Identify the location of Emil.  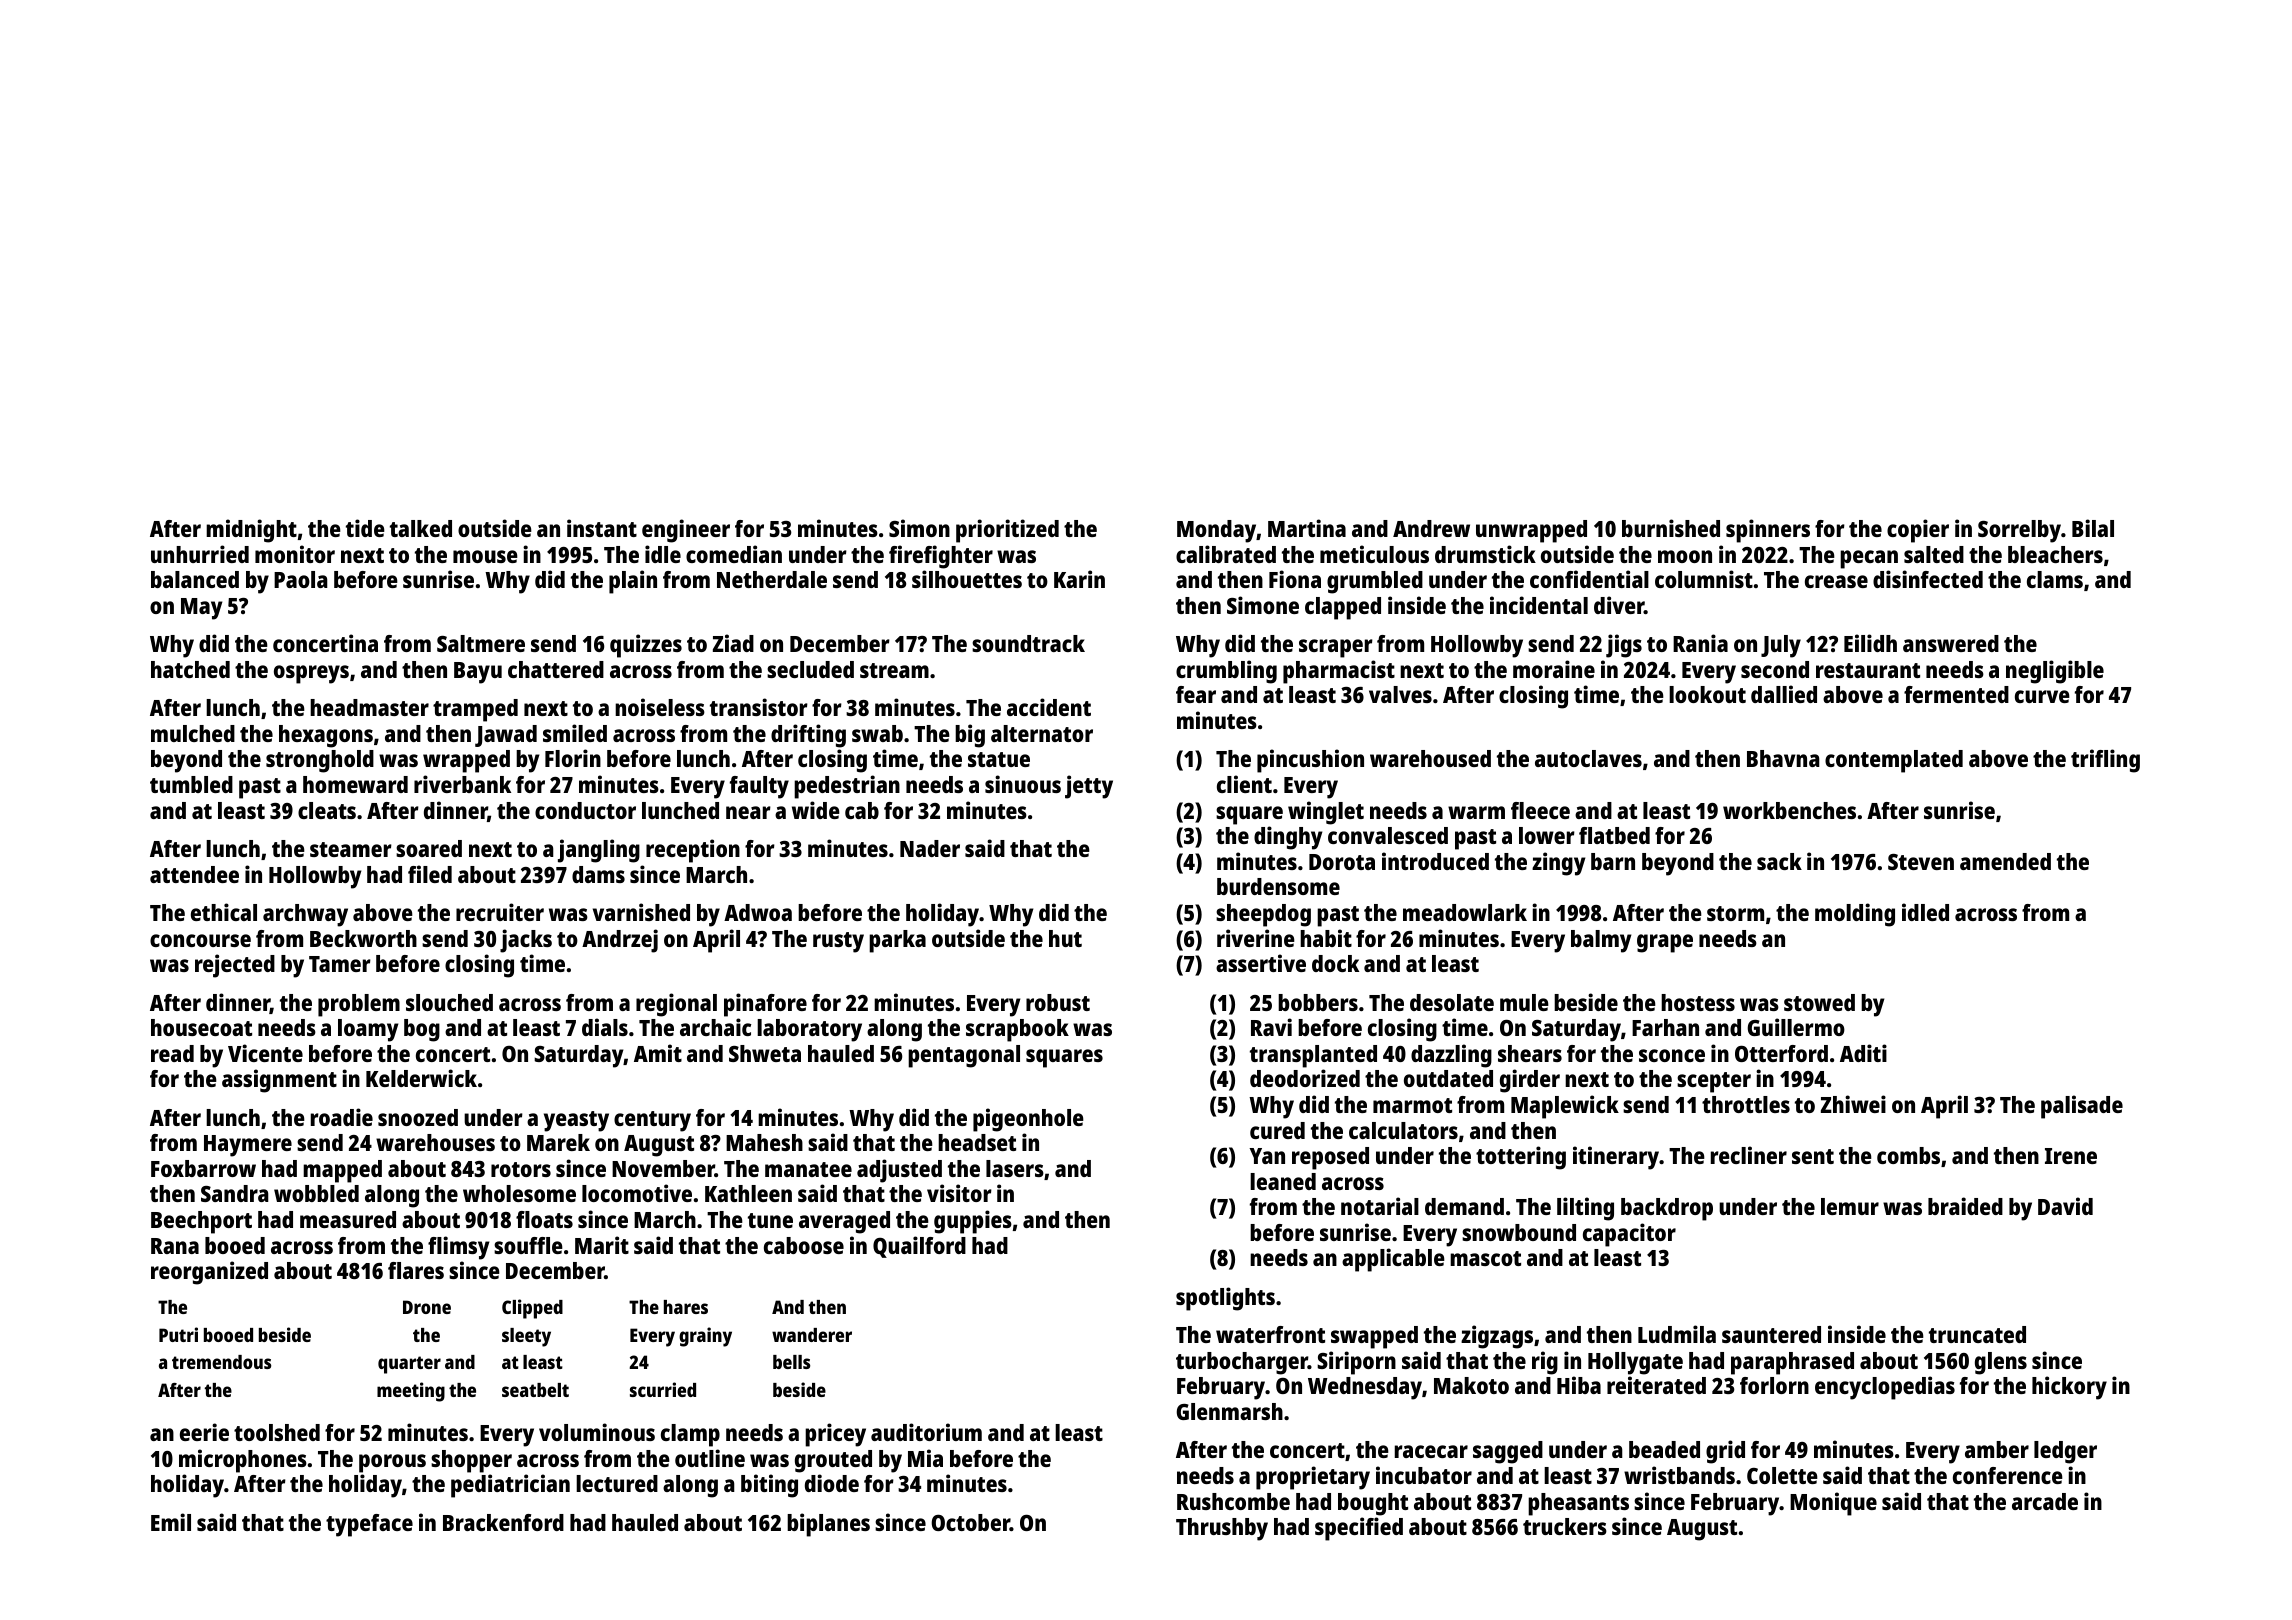
(171, 1522).
